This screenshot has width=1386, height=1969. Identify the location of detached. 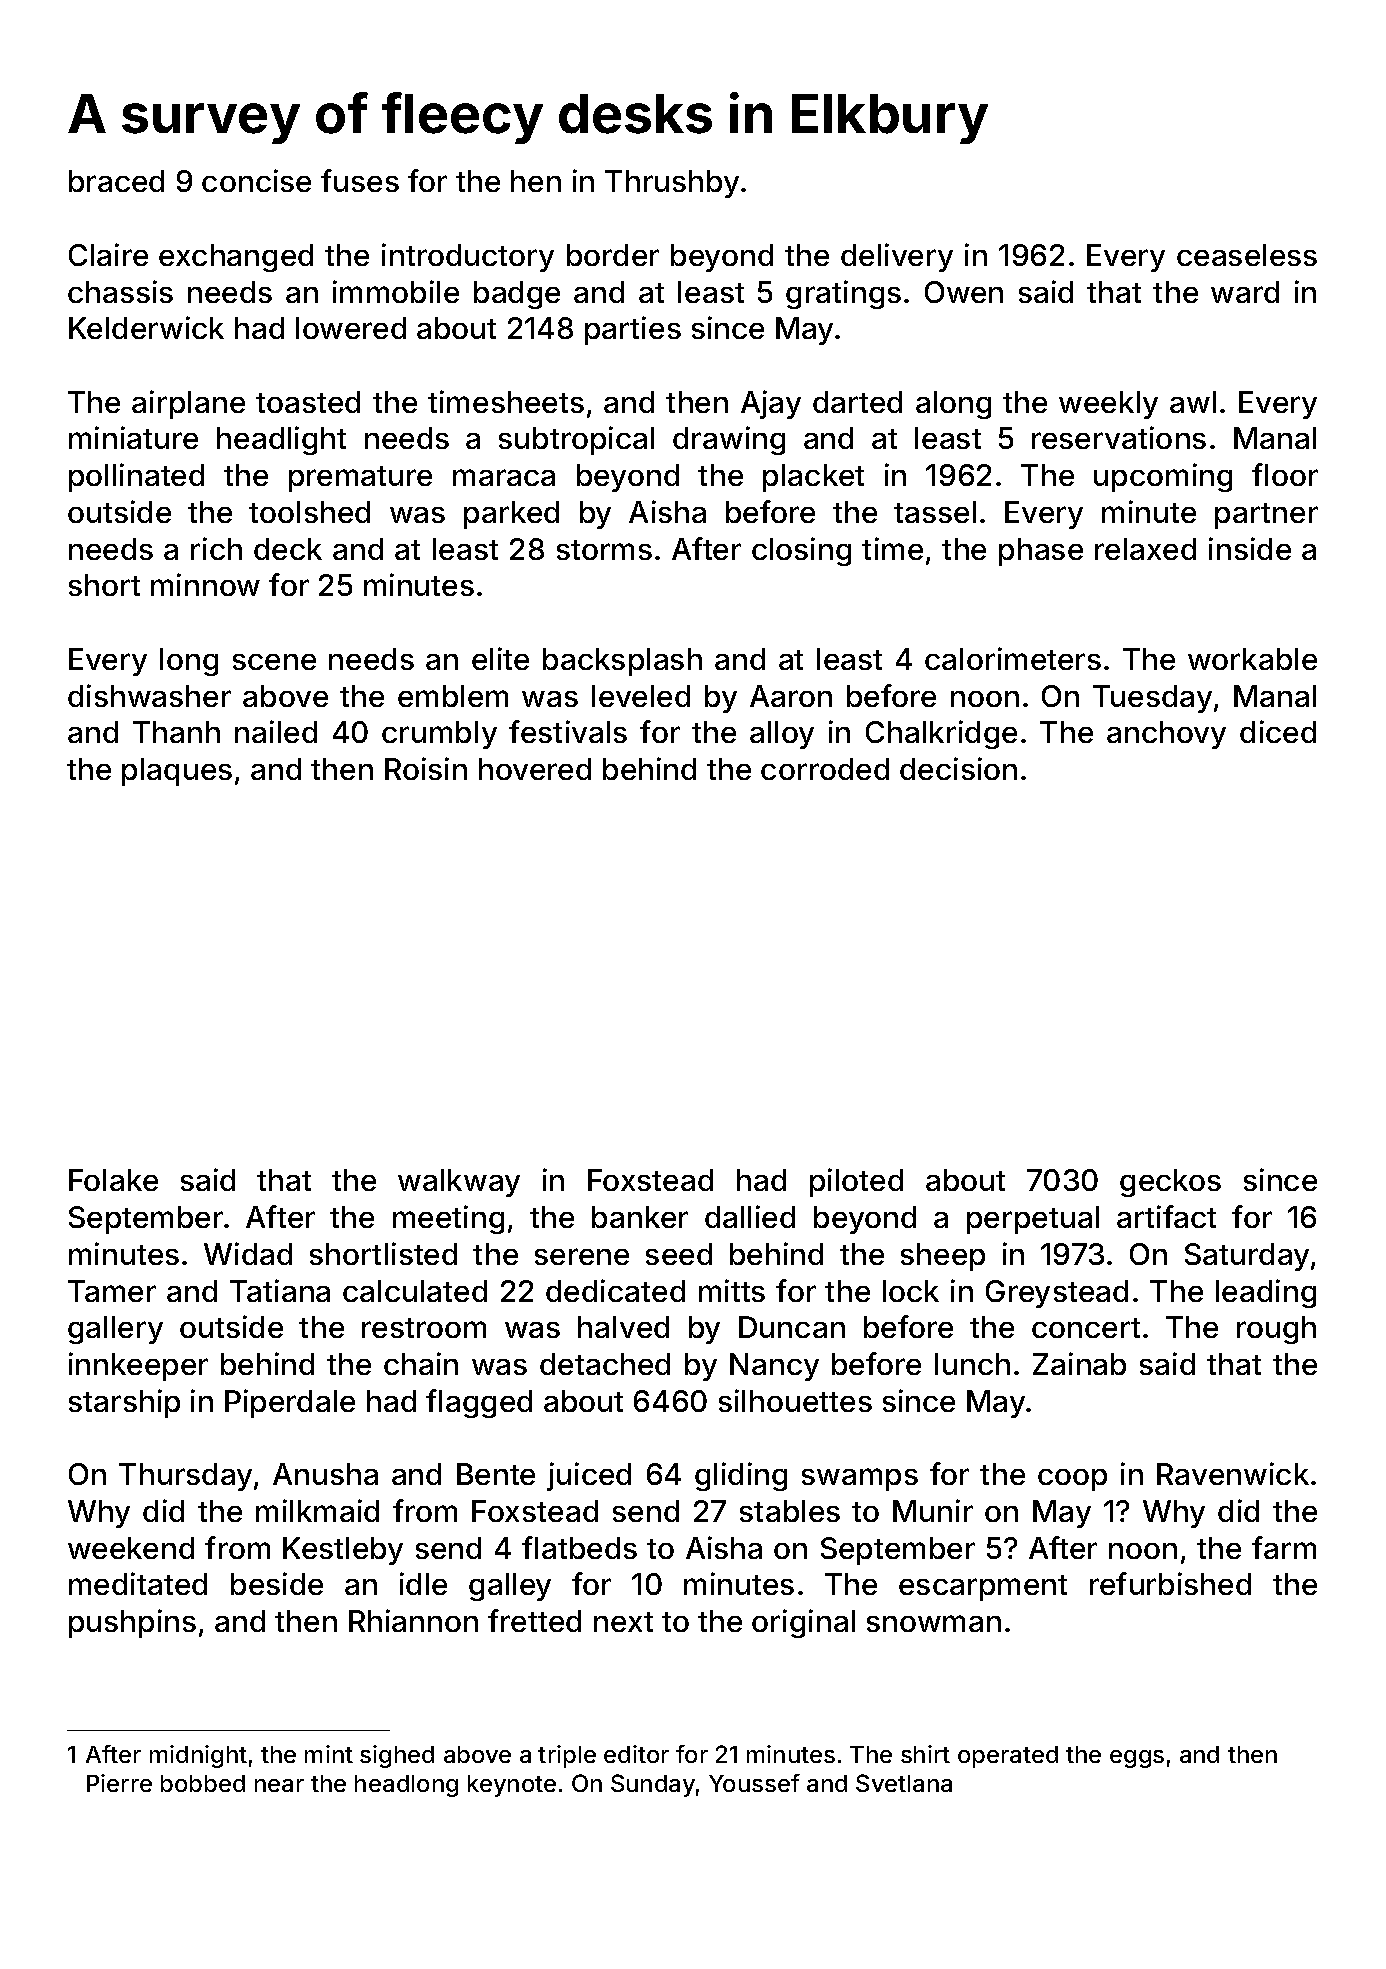
(605, 1364).
